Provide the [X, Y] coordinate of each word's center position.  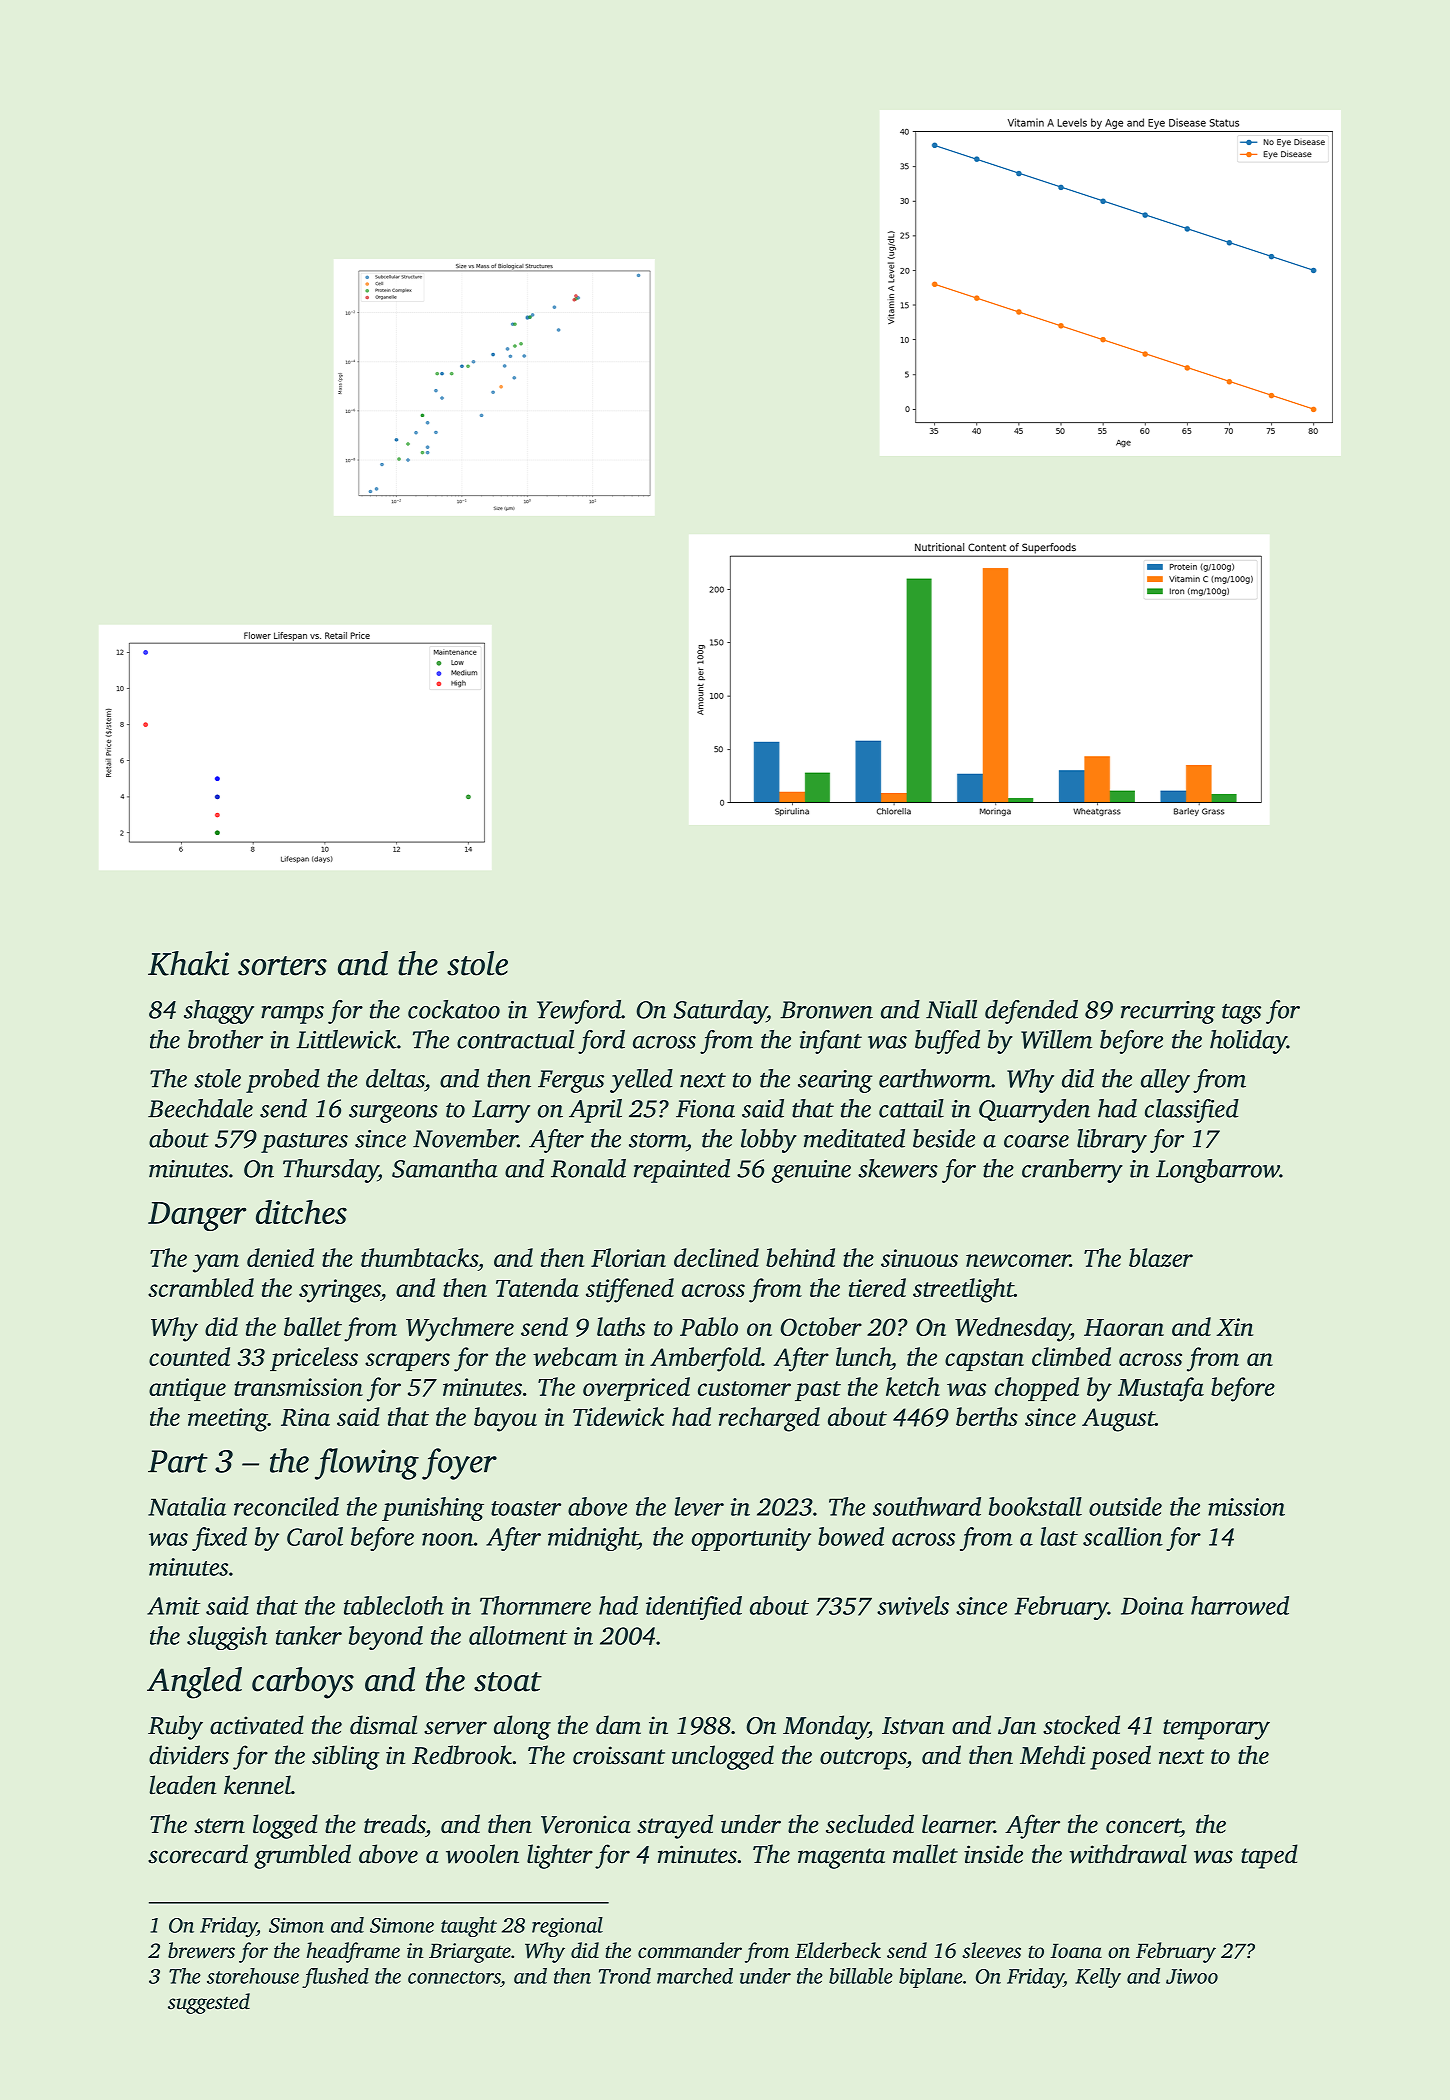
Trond [625, 1976]
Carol [315, 1536]
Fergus [571, 1081]
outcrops [863, 1759]
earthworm [935, 1078]
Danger [197, 1216]
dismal [383, 1725]
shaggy [219, 1012]
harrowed [1240, 1605]
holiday [1248, 1042]
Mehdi [1052, 1755]
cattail [911, 1108]
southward [927, 1506]
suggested [209, 2003]
